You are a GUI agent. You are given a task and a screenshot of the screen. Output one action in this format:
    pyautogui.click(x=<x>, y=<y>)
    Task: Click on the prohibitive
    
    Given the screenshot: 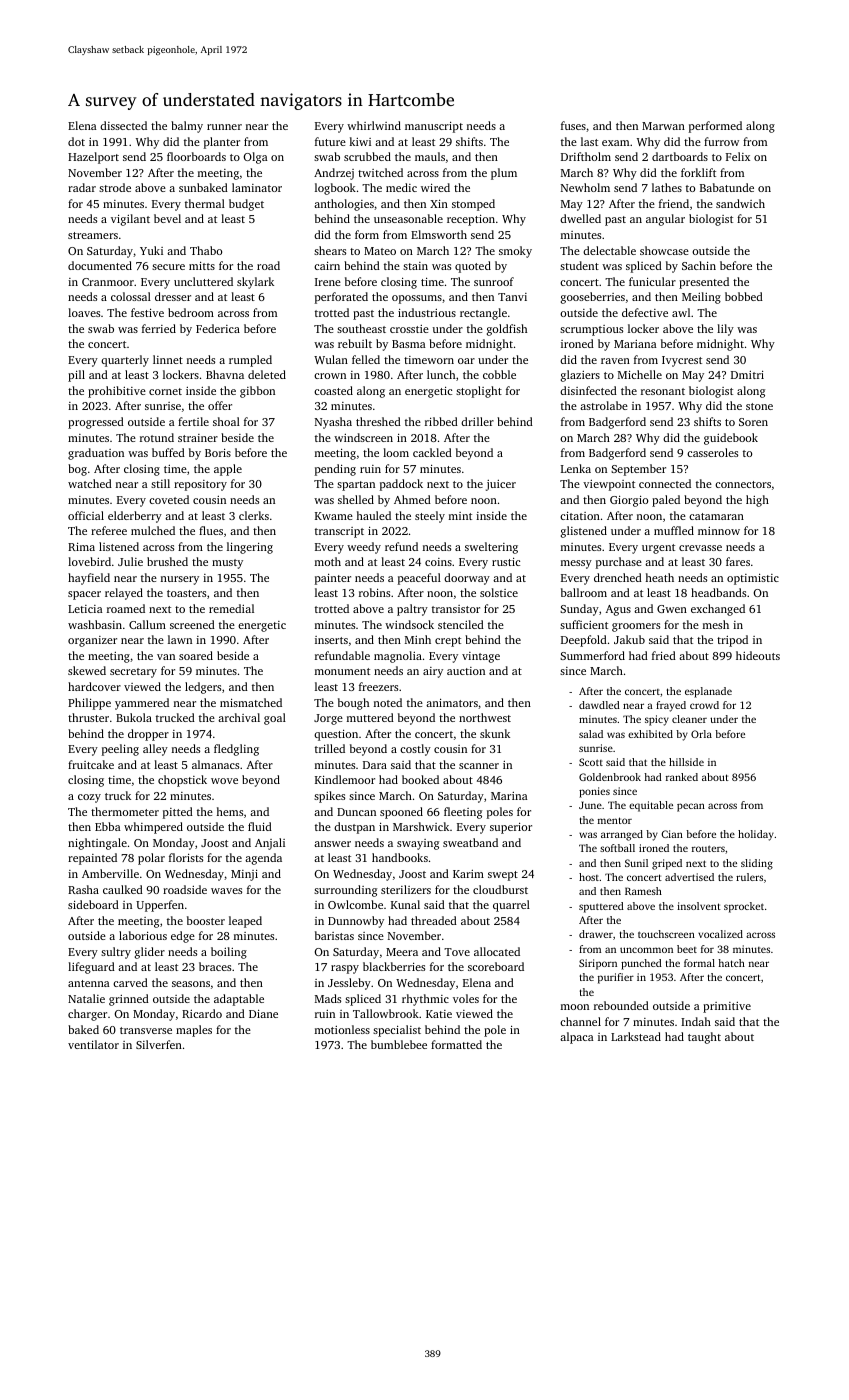 What is the action you would take?
    pyautogui.click(x=117, y=392)
